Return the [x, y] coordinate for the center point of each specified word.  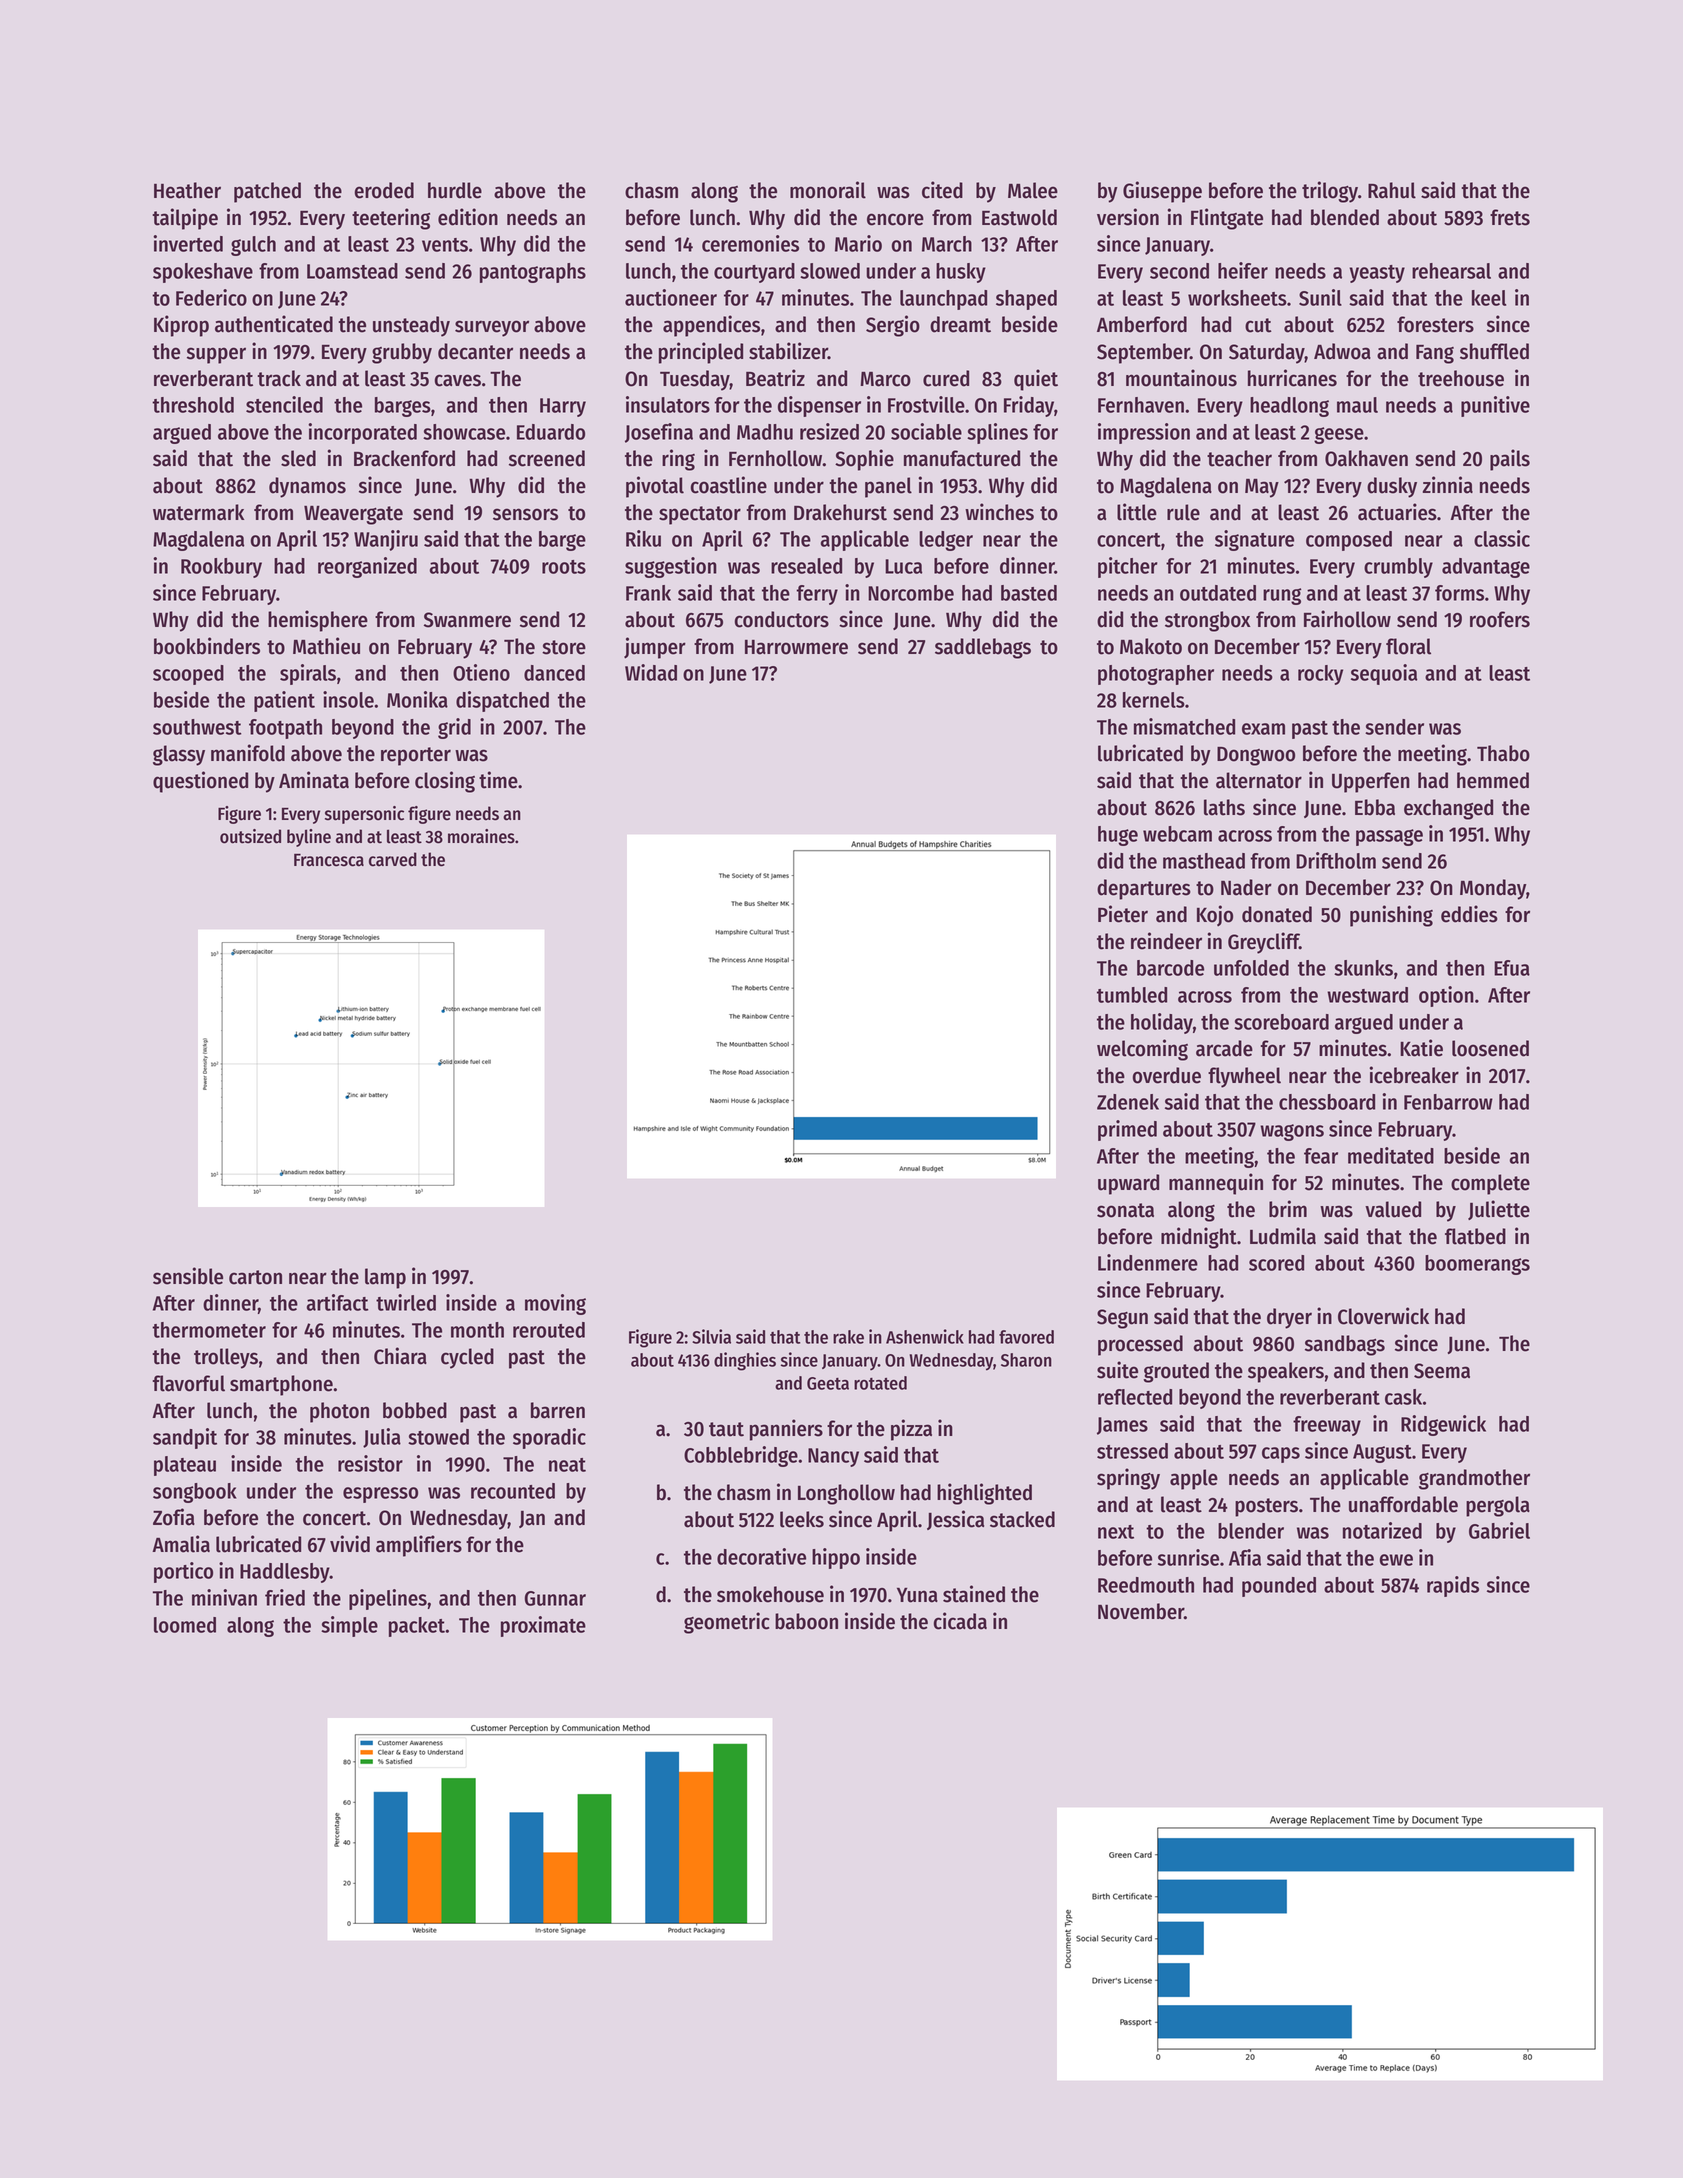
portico [183, 1572]
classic [1502, 538]
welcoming [1142, 1050]
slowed [830, 271]
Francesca [329, 860]
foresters [1435, 324]
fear [1321, 1156]
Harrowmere [796, 647]
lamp [385, 1278]
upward [1128, 1184]
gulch [253, 246]
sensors [525, 514]
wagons [1292, 1132]
